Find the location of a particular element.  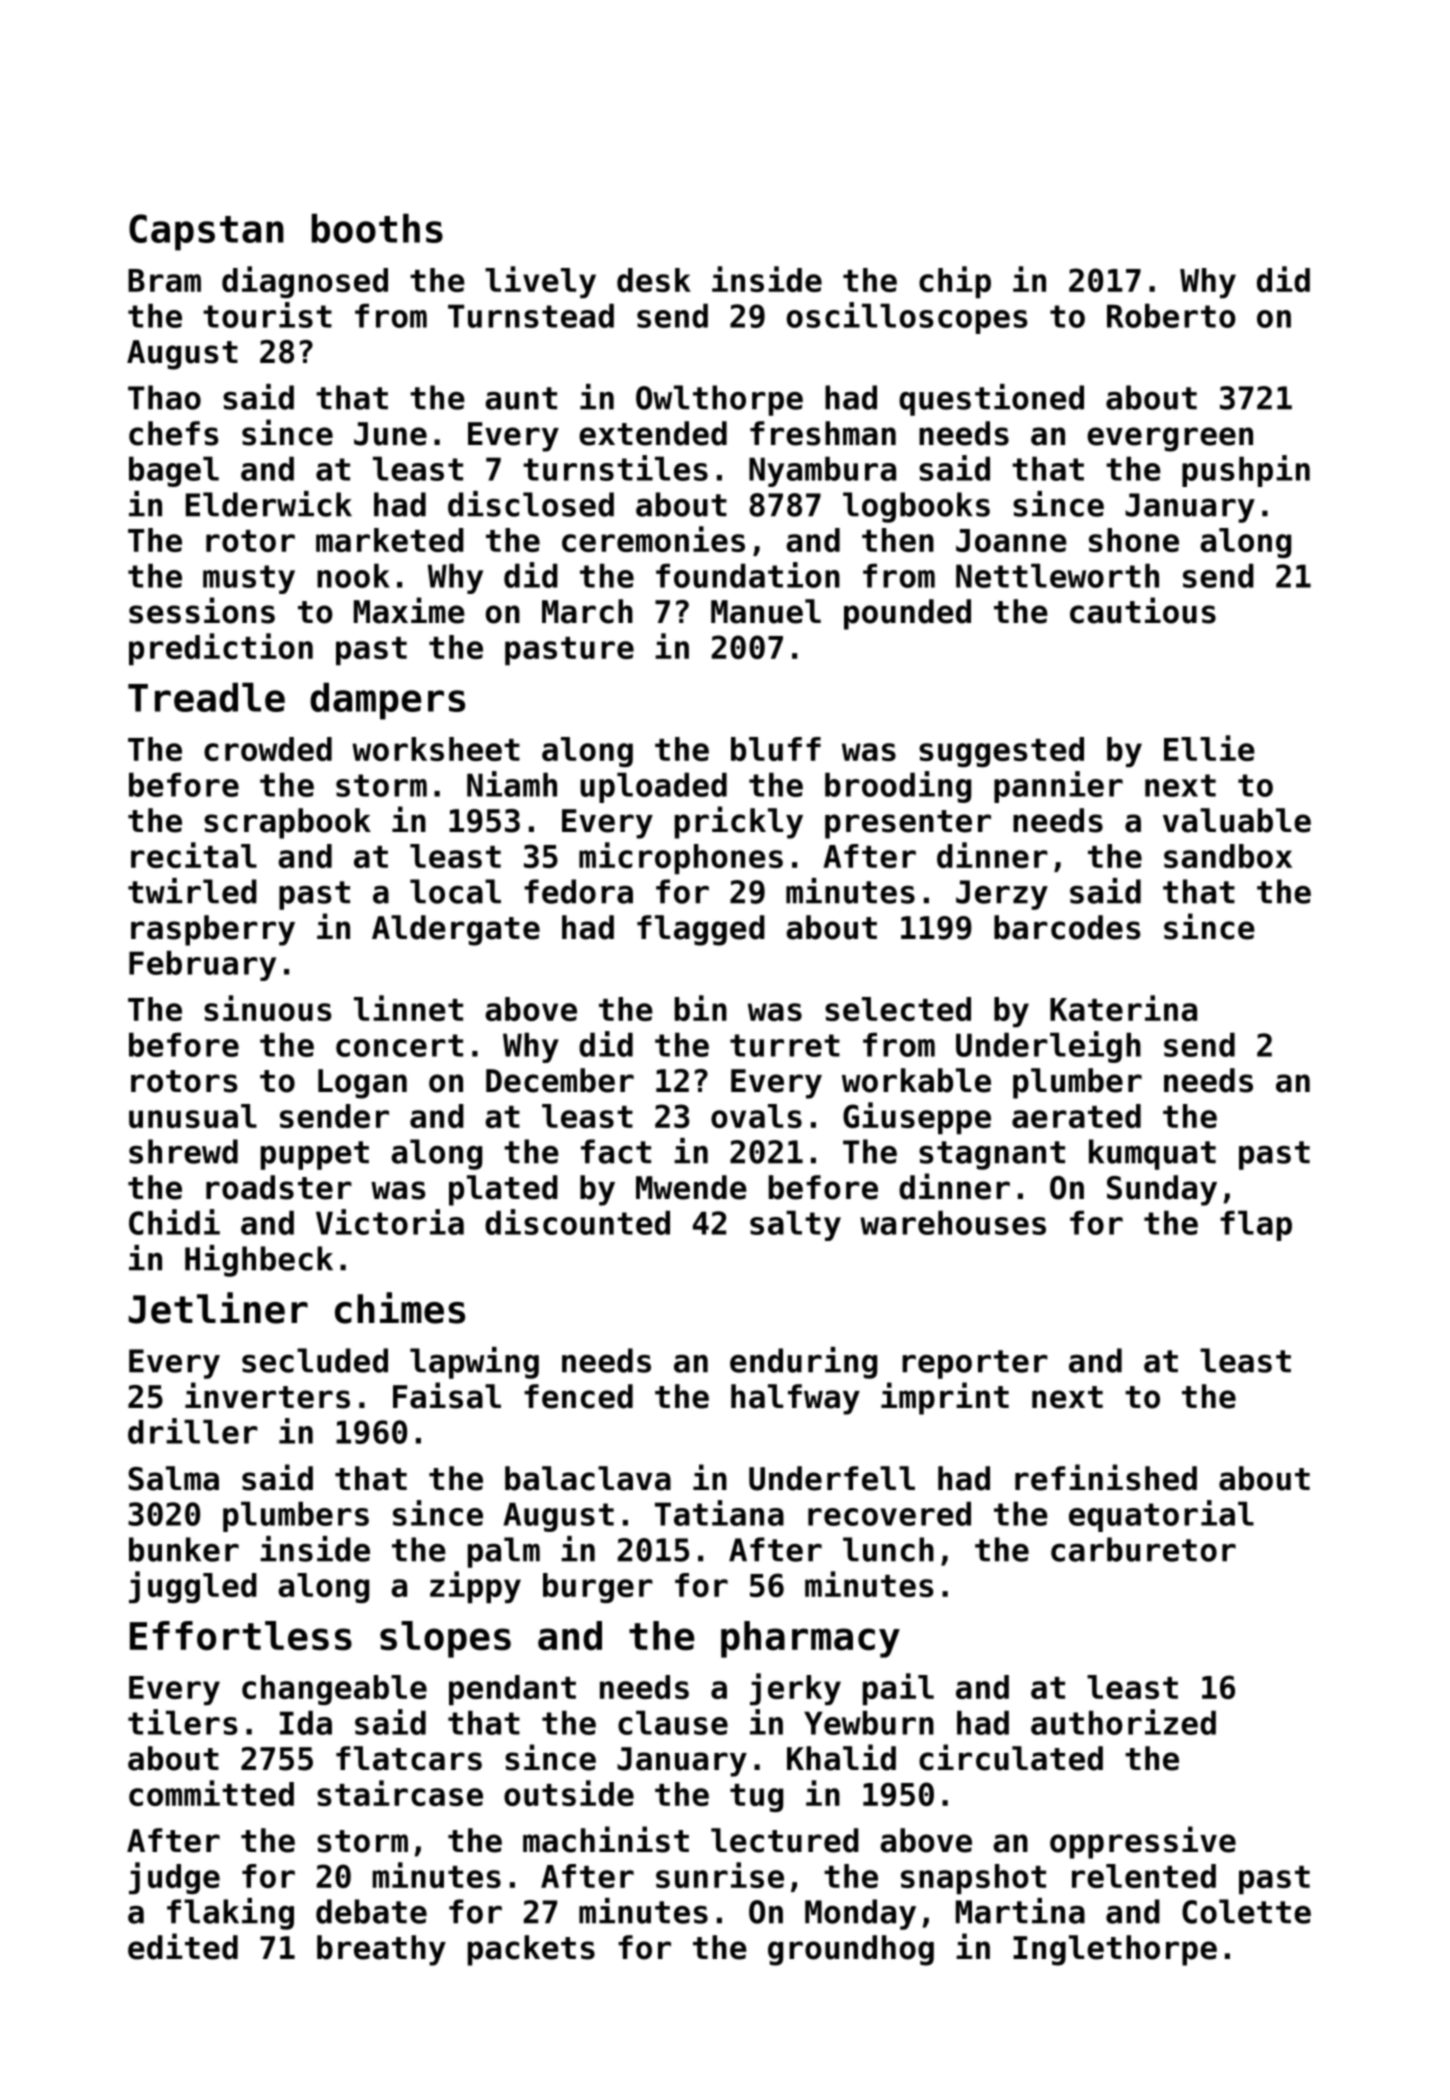

freshman is located at coordinates (823, 433).
